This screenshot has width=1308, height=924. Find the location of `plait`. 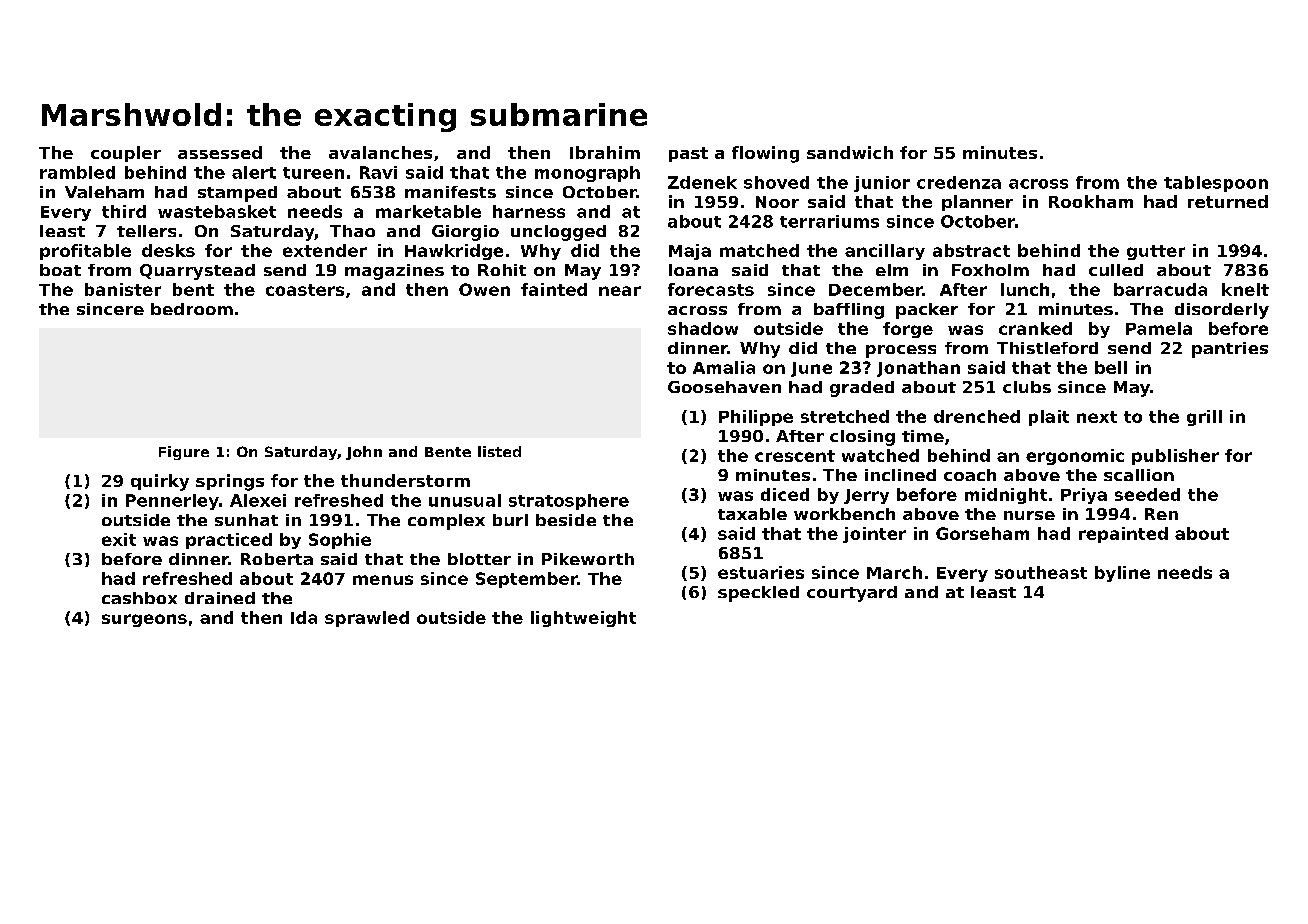

plait is located at coordinates (1049, 418).
